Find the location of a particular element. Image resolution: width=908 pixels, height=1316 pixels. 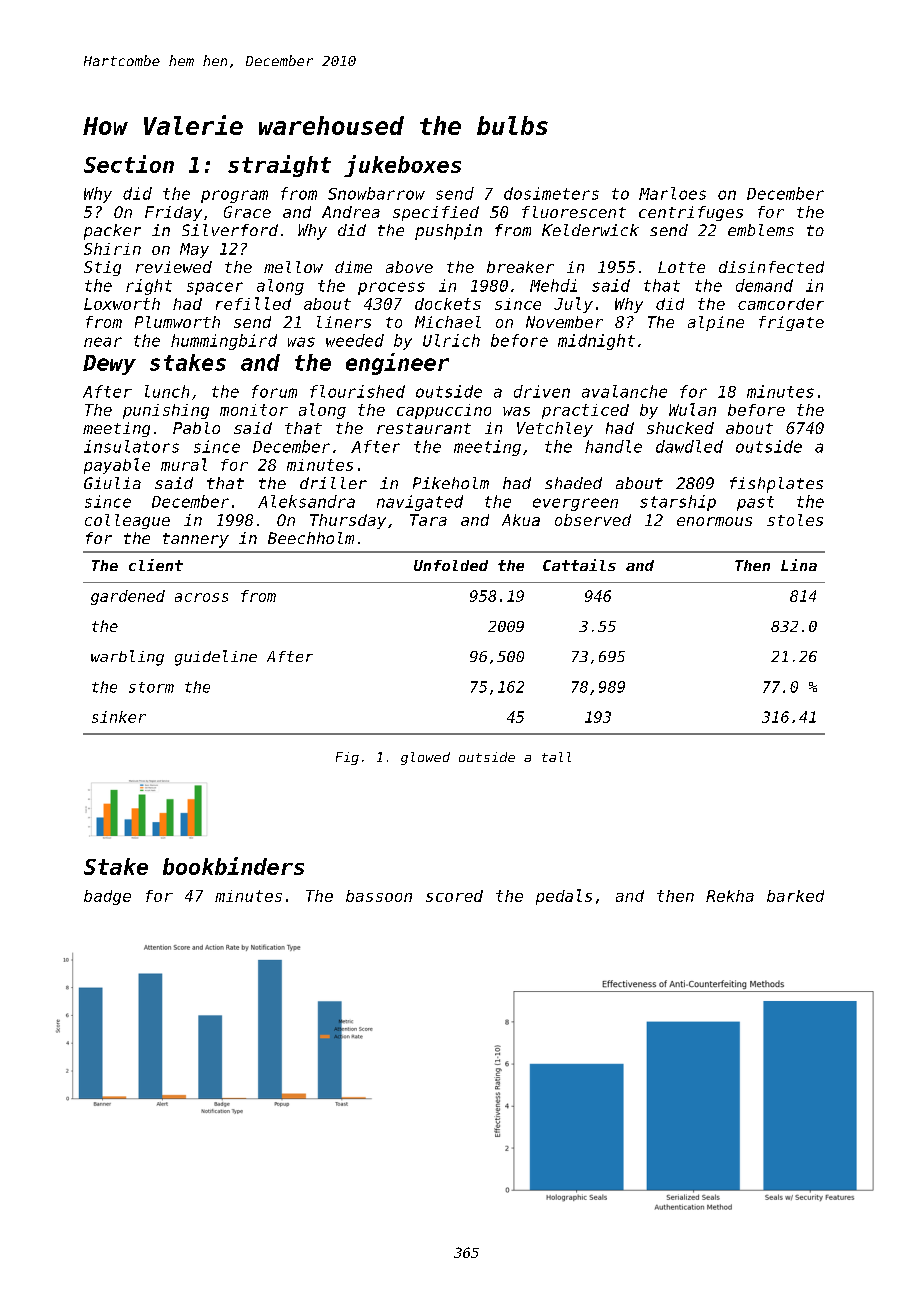

stoles is located at coordinates (795, 520).
